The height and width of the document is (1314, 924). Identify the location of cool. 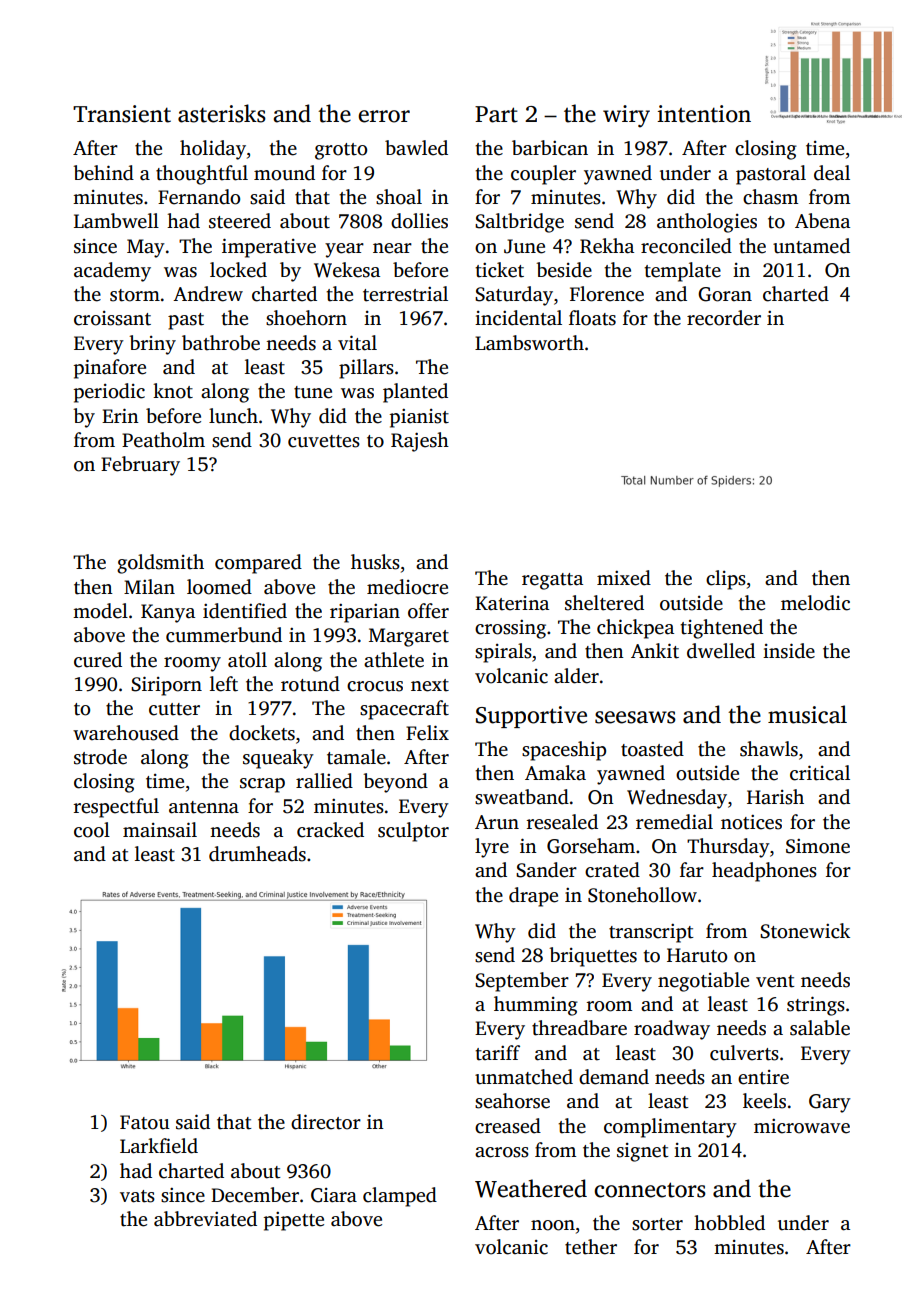
(92, 830).
